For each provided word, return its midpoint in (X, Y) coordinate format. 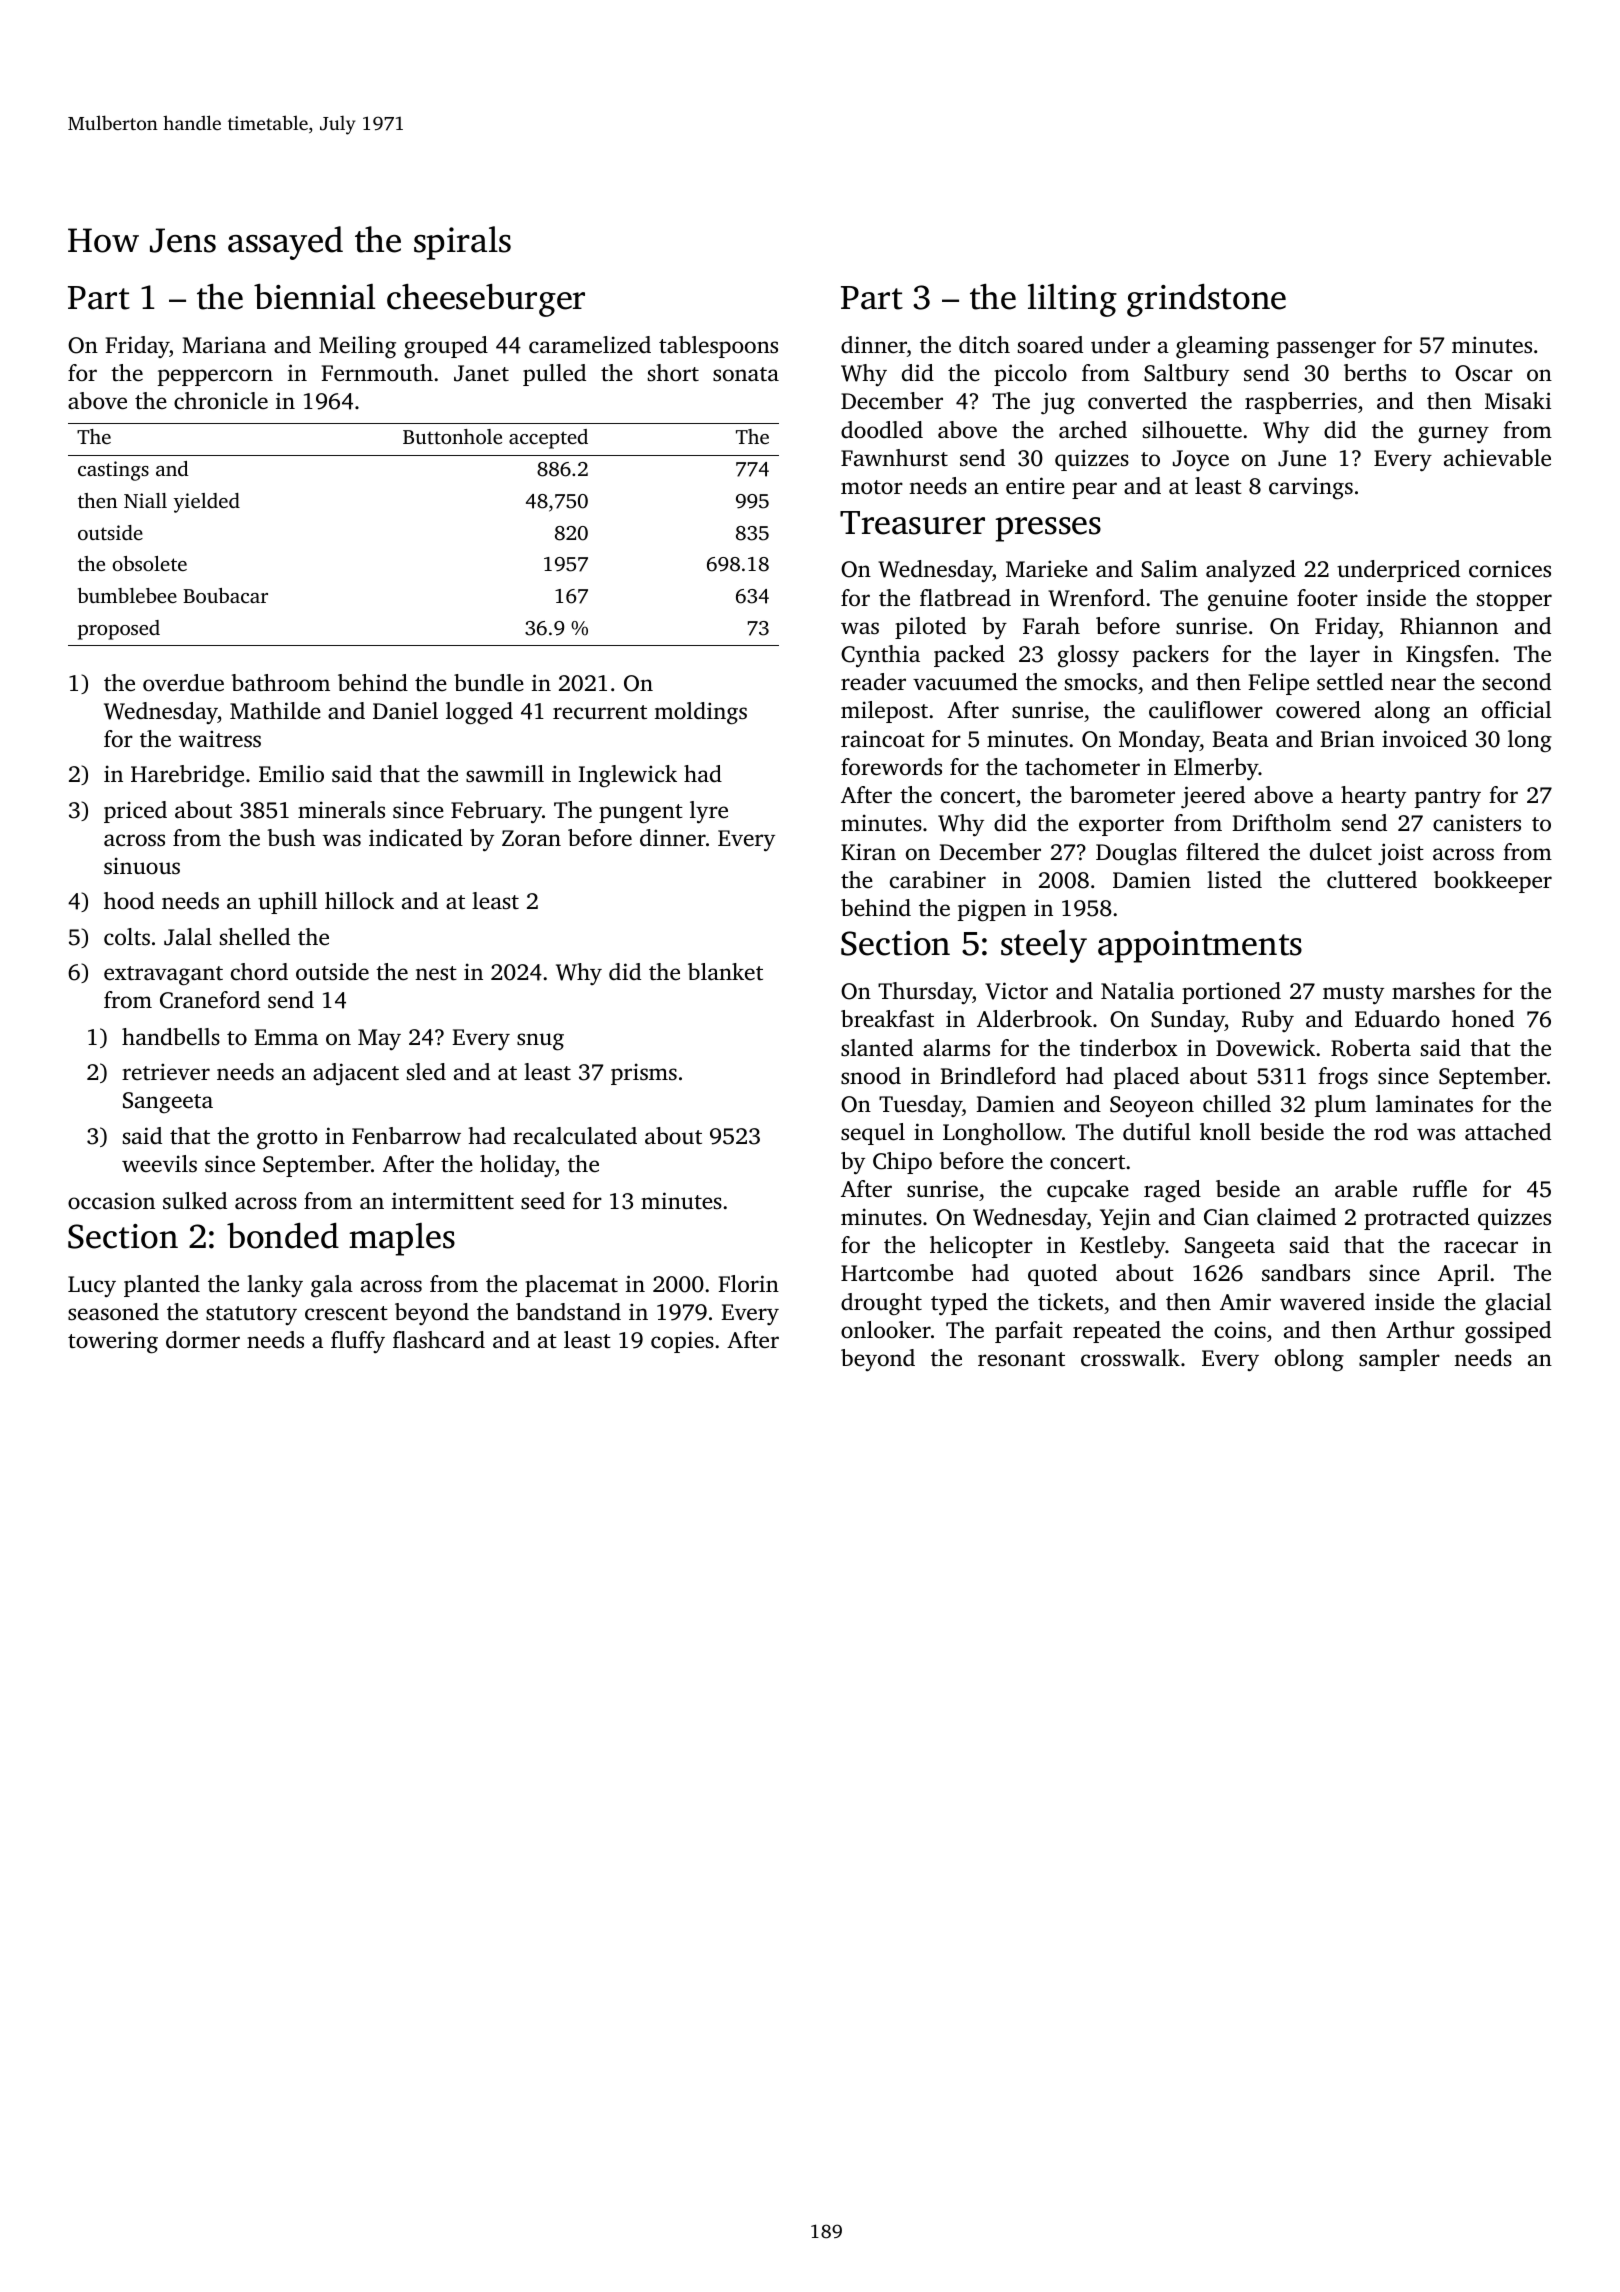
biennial (315, 297)
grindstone (1206, 300)
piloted (930, 628)
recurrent (600, 712)
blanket (725, 972)
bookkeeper (1493, 882)
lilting (1072, 300)
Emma (286, 1037)
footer (1327, 598)
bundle (489, 682)
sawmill (505, 773)
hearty (1373, 797)
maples (402, 1239)
